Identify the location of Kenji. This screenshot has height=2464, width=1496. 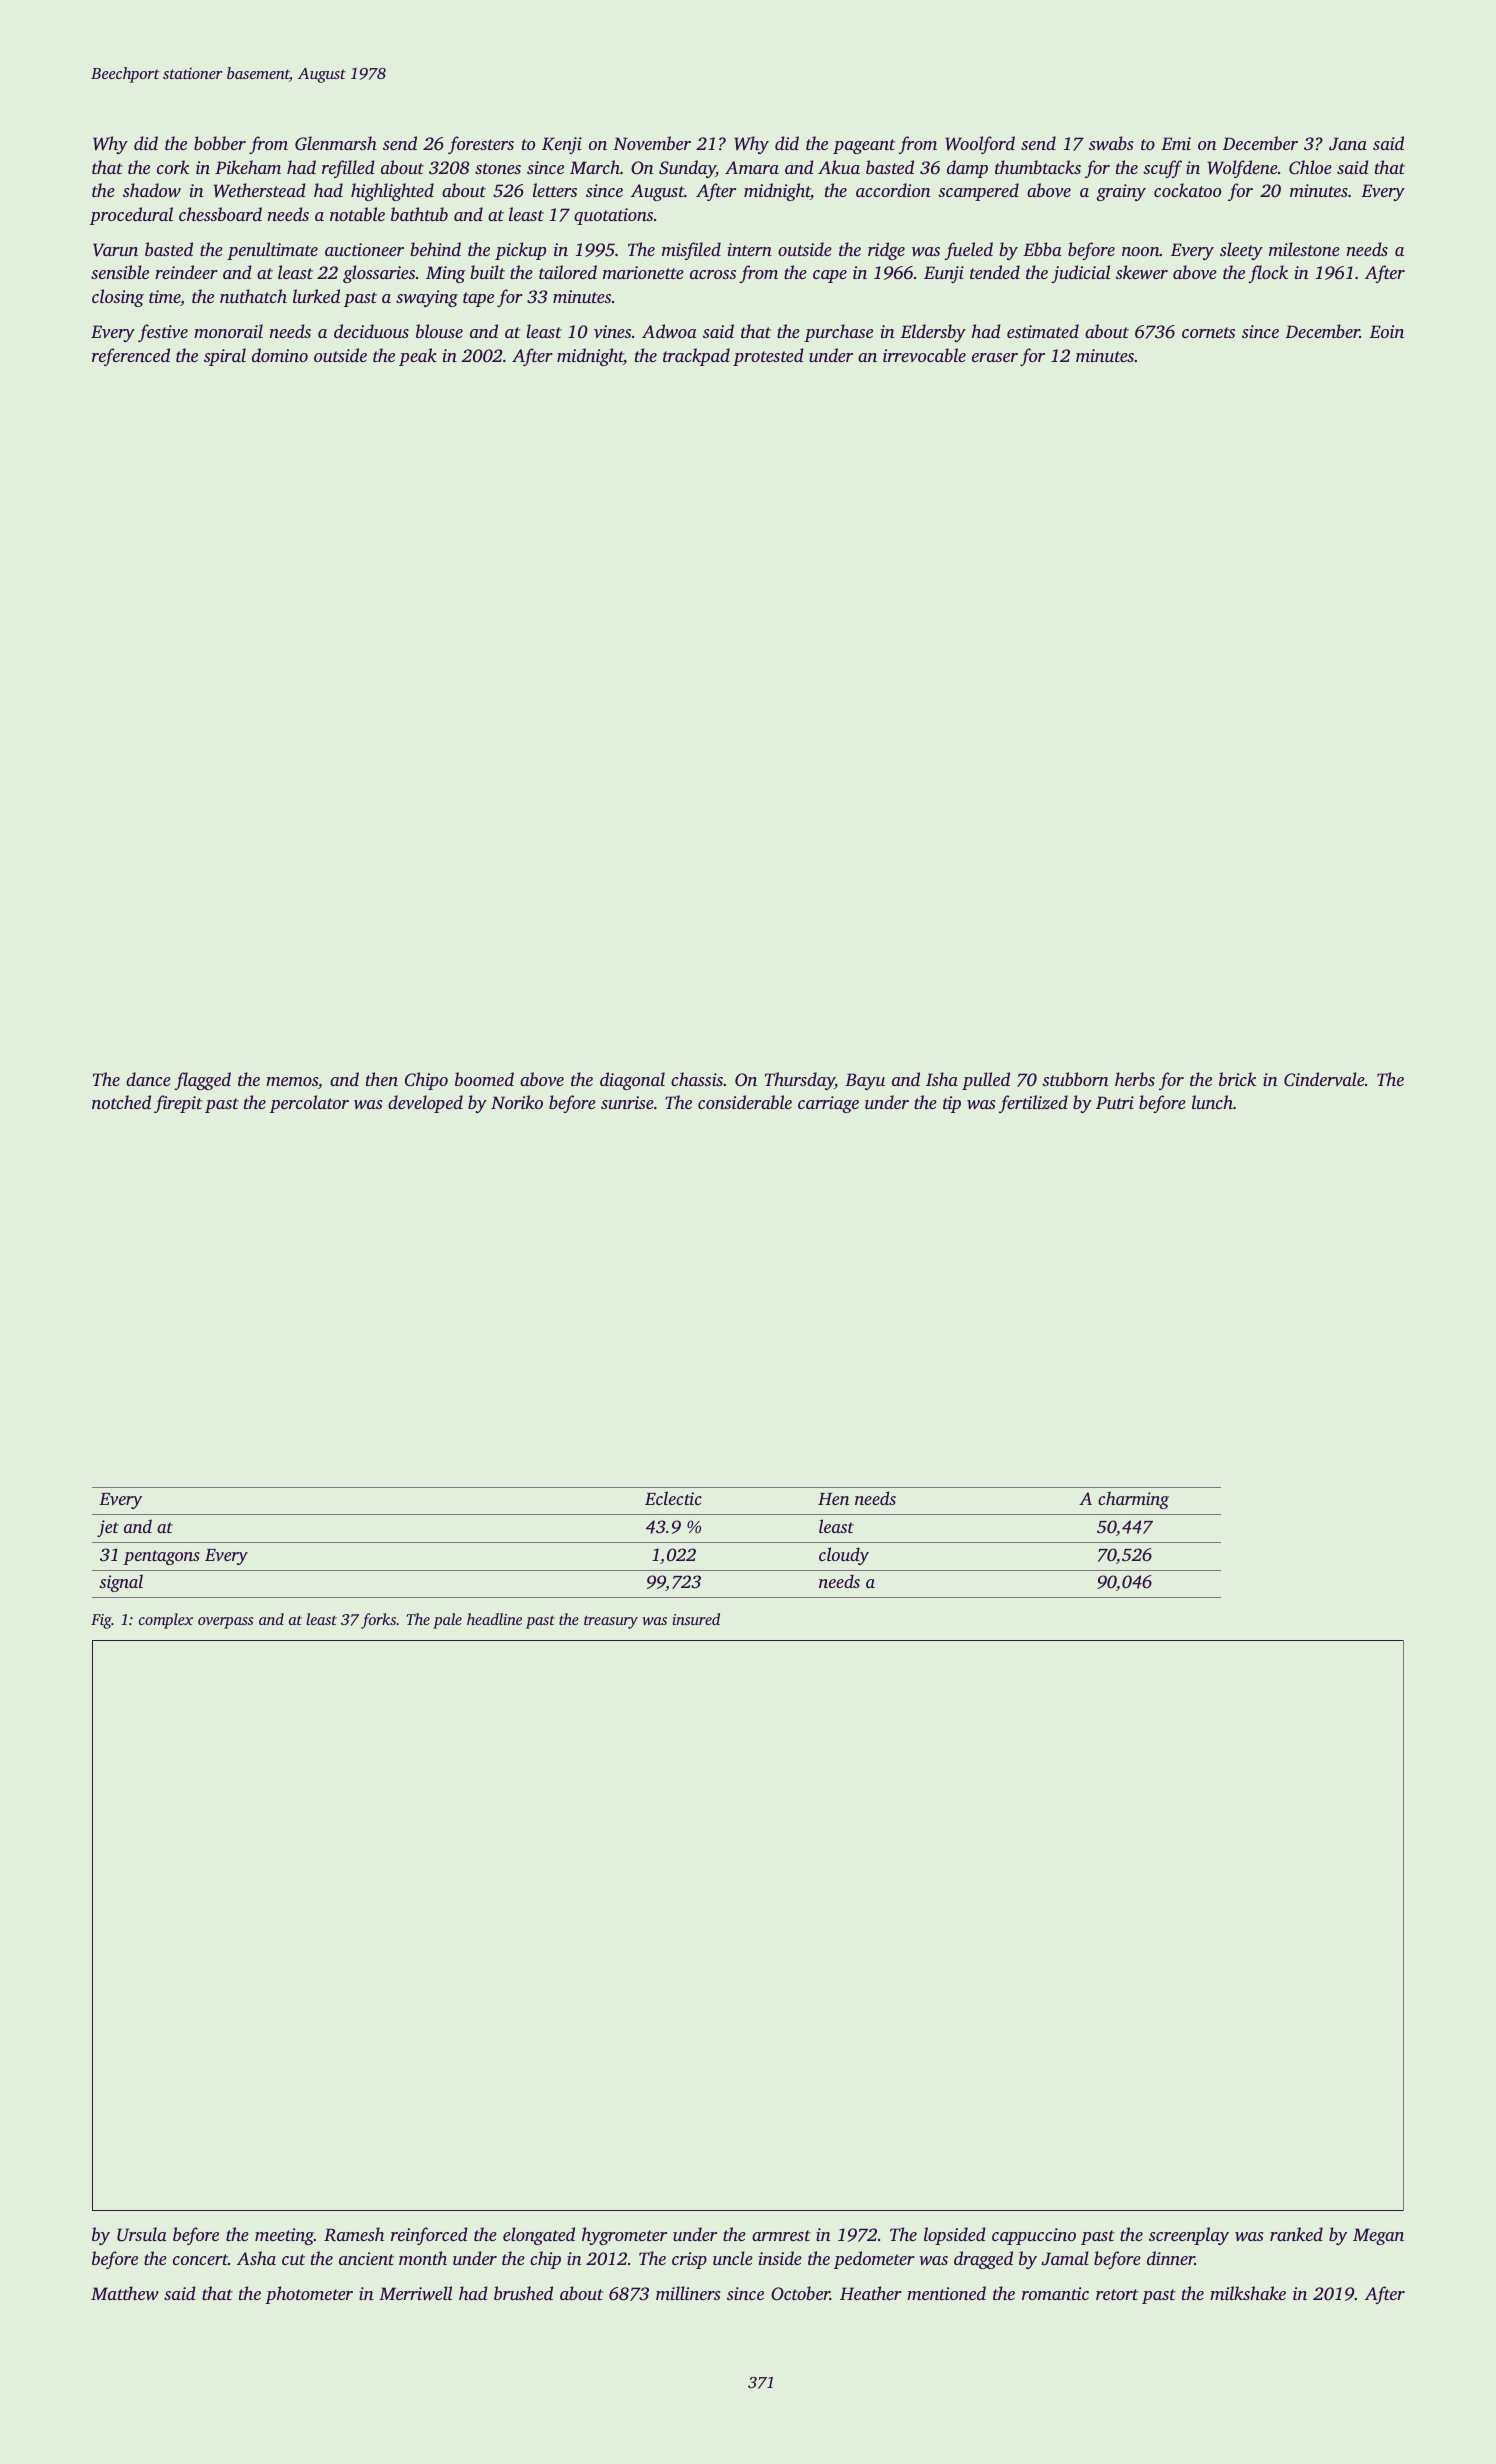
(562, 145).
